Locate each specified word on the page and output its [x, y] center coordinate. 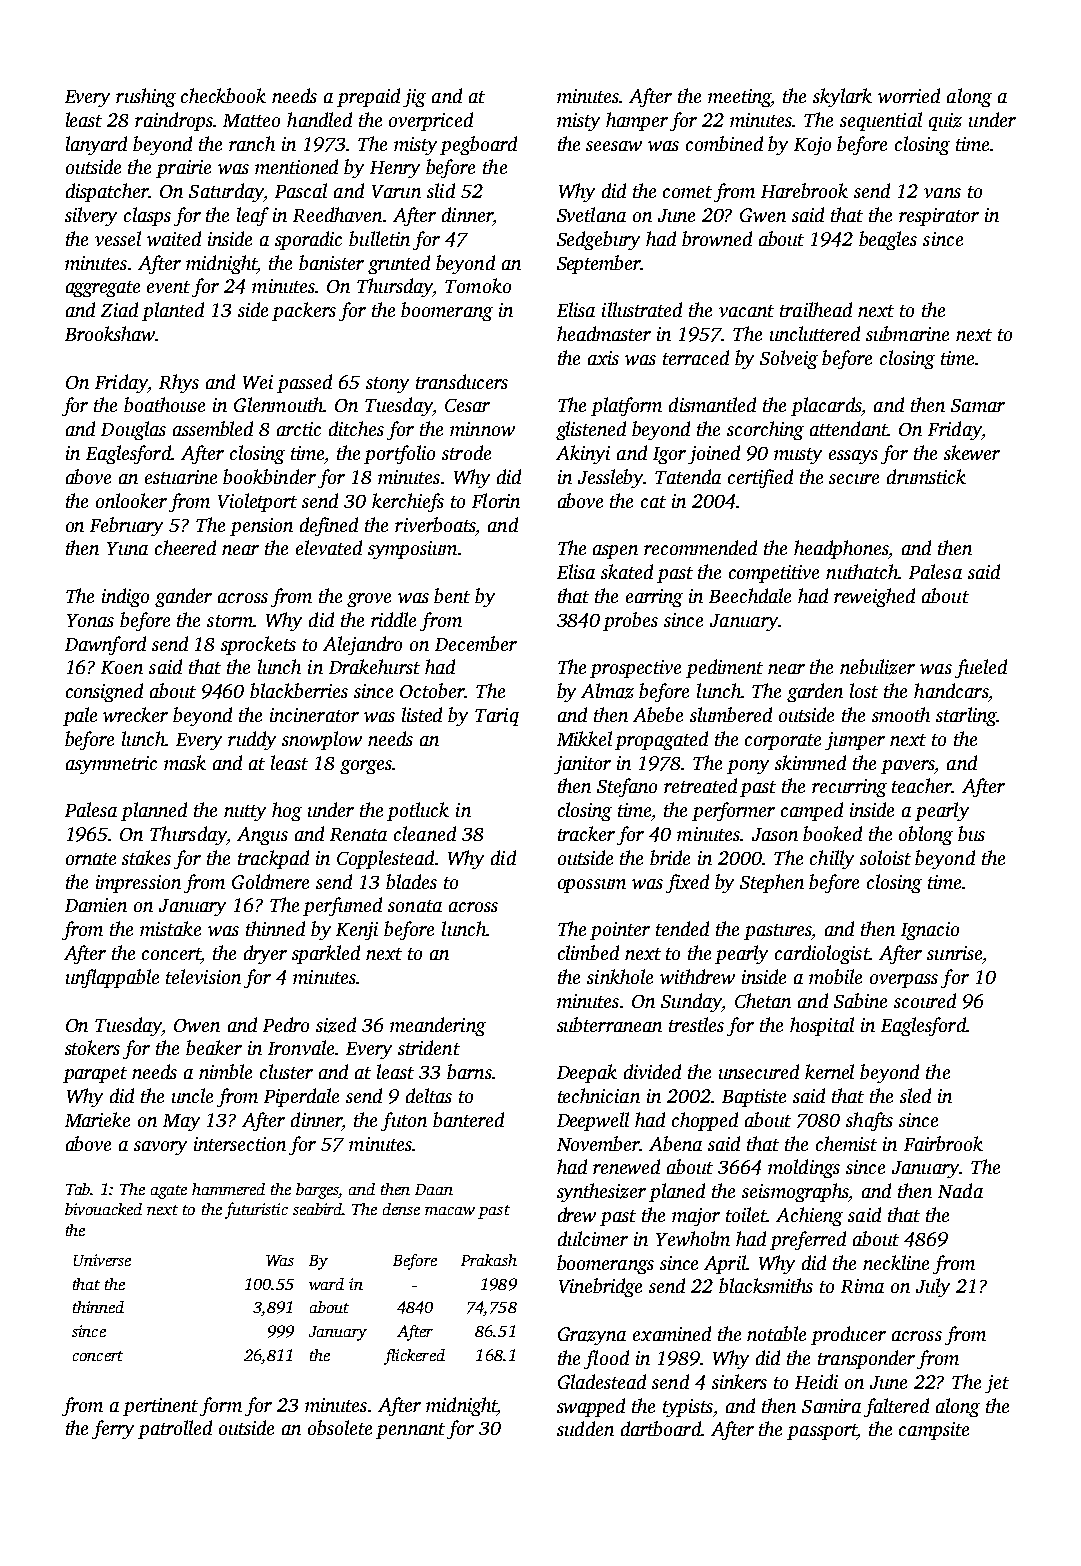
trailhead [816, 309]
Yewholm [693, 1238]
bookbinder [269, 476]
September [599, 264]
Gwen [763, 215]
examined [672, 1333]
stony [387, 385]
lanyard [96, 145]
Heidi [816, 1381]
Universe [102, 1260]
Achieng [809, 1216]
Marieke [97, 1119]
